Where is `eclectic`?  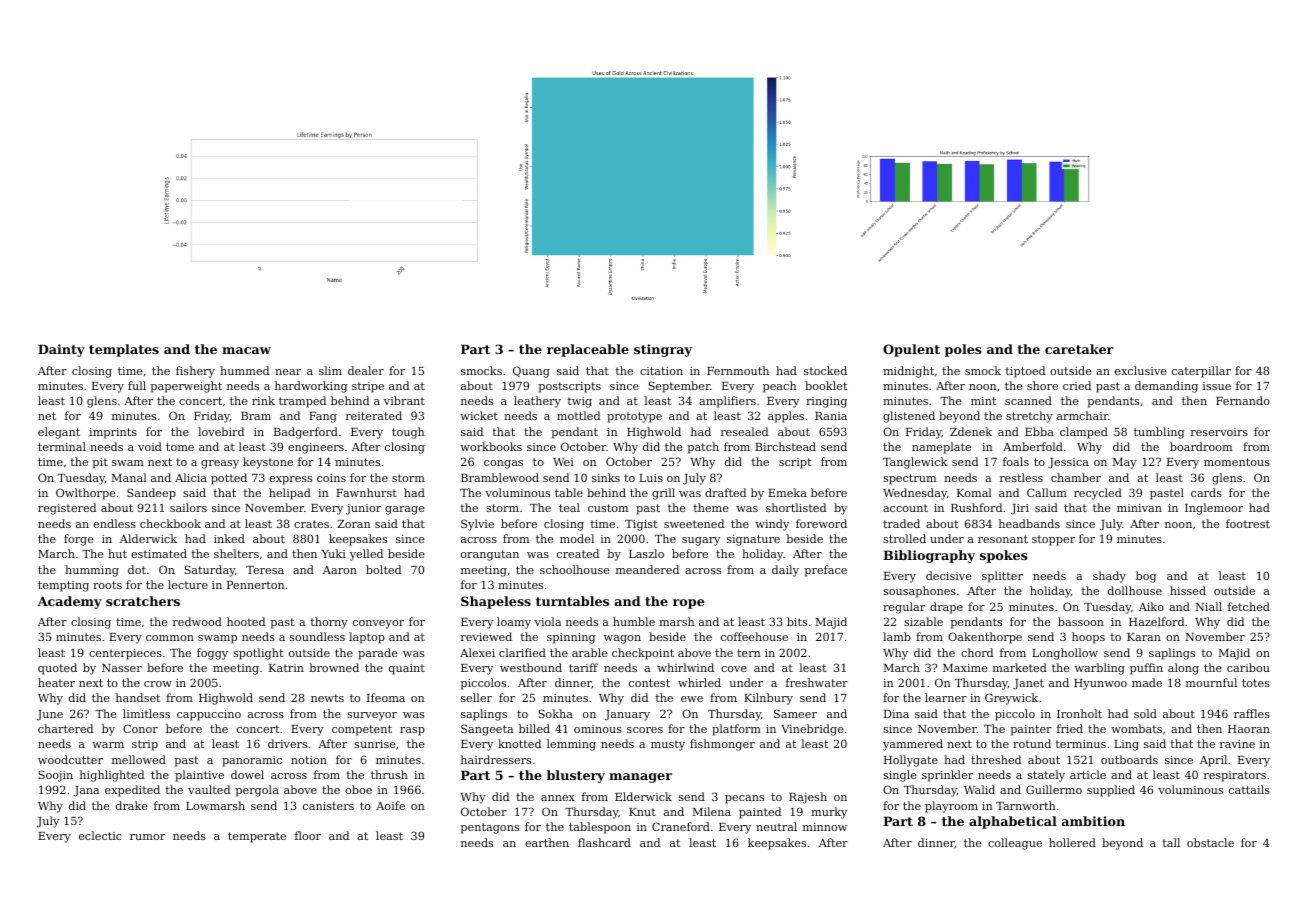
eclectic is located at coordinates (100, 835).
